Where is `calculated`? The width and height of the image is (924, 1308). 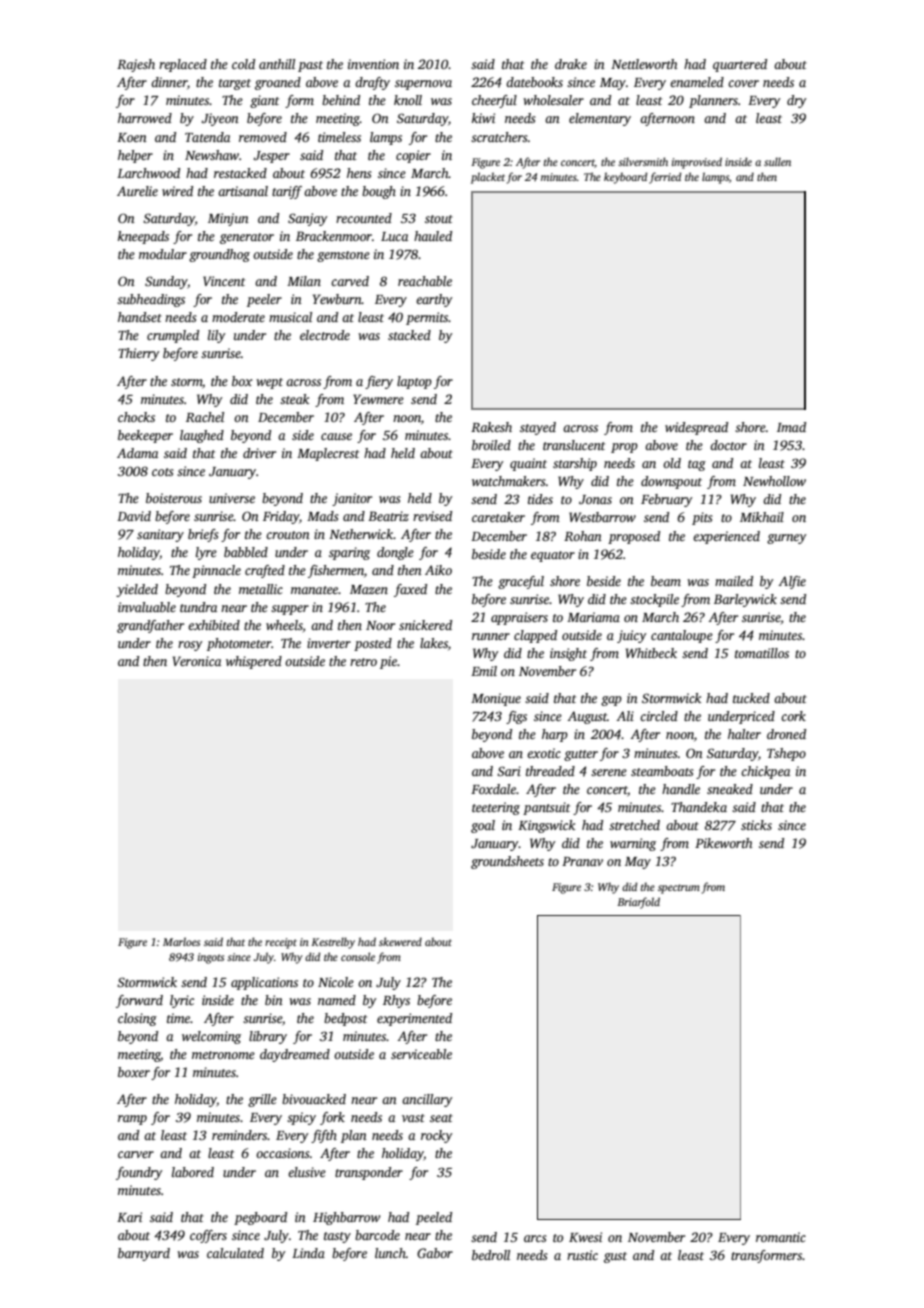
calculated is located at coordinates (235, 1253).
